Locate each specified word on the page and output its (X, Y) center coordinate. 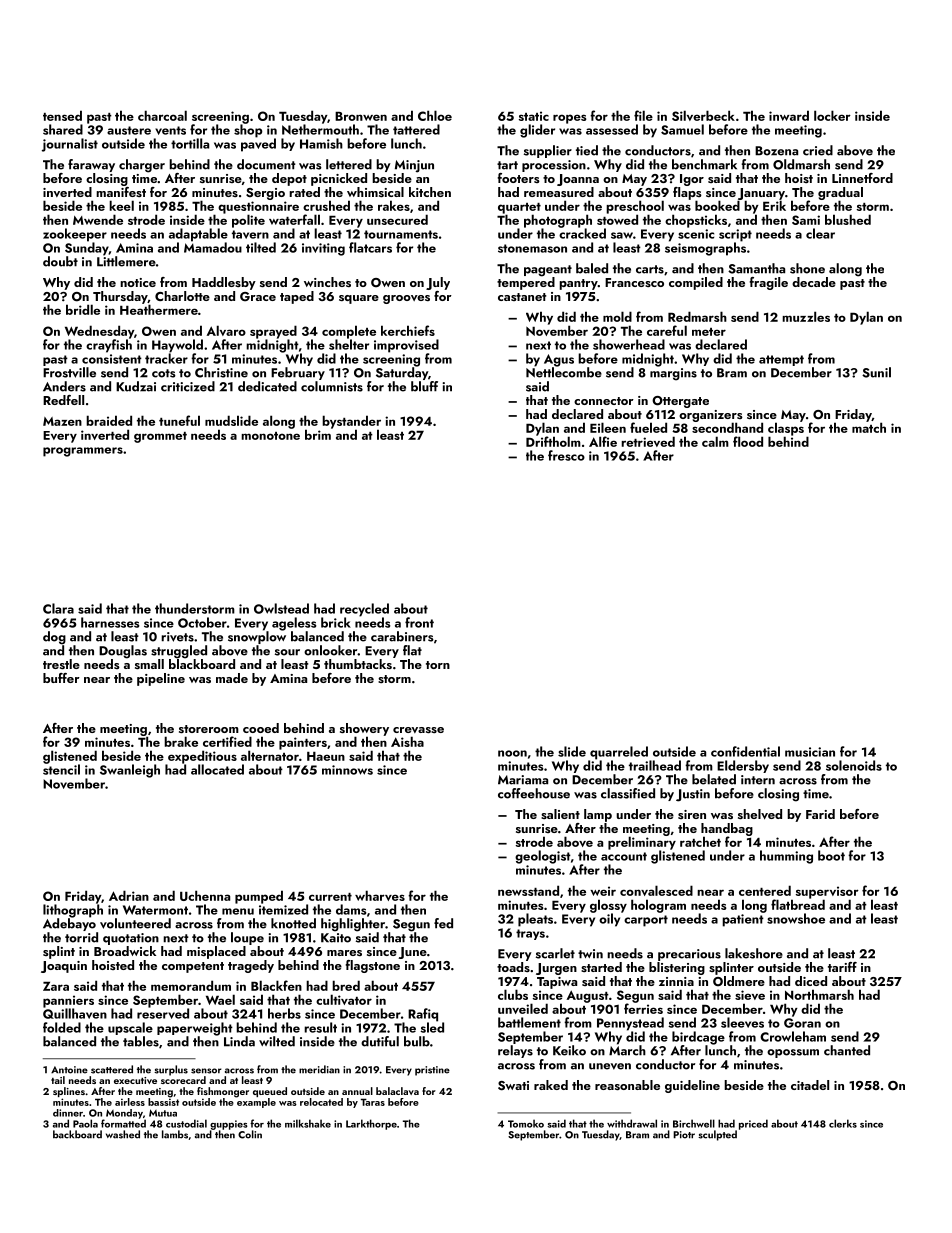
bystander (351, 422)
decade (814, 282)
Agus (559, 360)
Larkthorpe (371, 1124)
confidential (745, 751)
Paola (85, 1123)
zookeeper (75, 235)
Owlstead (281, 608)
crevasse (418, 730)
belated (714, 779)
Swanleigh (130, 771)
